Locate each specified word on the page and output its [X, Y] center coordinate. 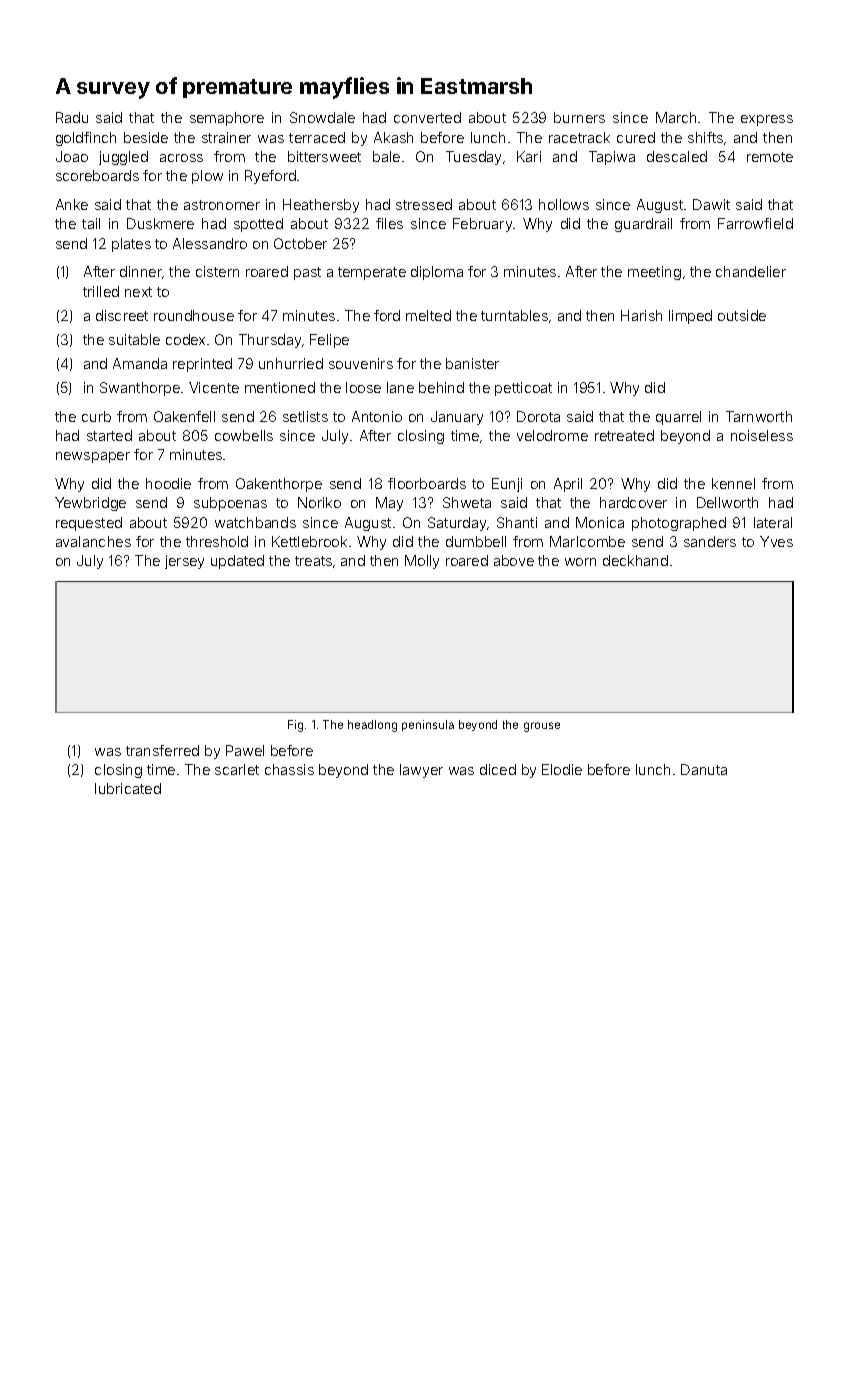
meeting [654, 273]
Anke [72, 204]
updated [237, 562]
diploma [437, 273]
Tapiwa [612, 158]
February [483, 225]
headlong [372, 726]
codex [185, 339]
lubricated [128, 788]
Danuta [704, 769]
